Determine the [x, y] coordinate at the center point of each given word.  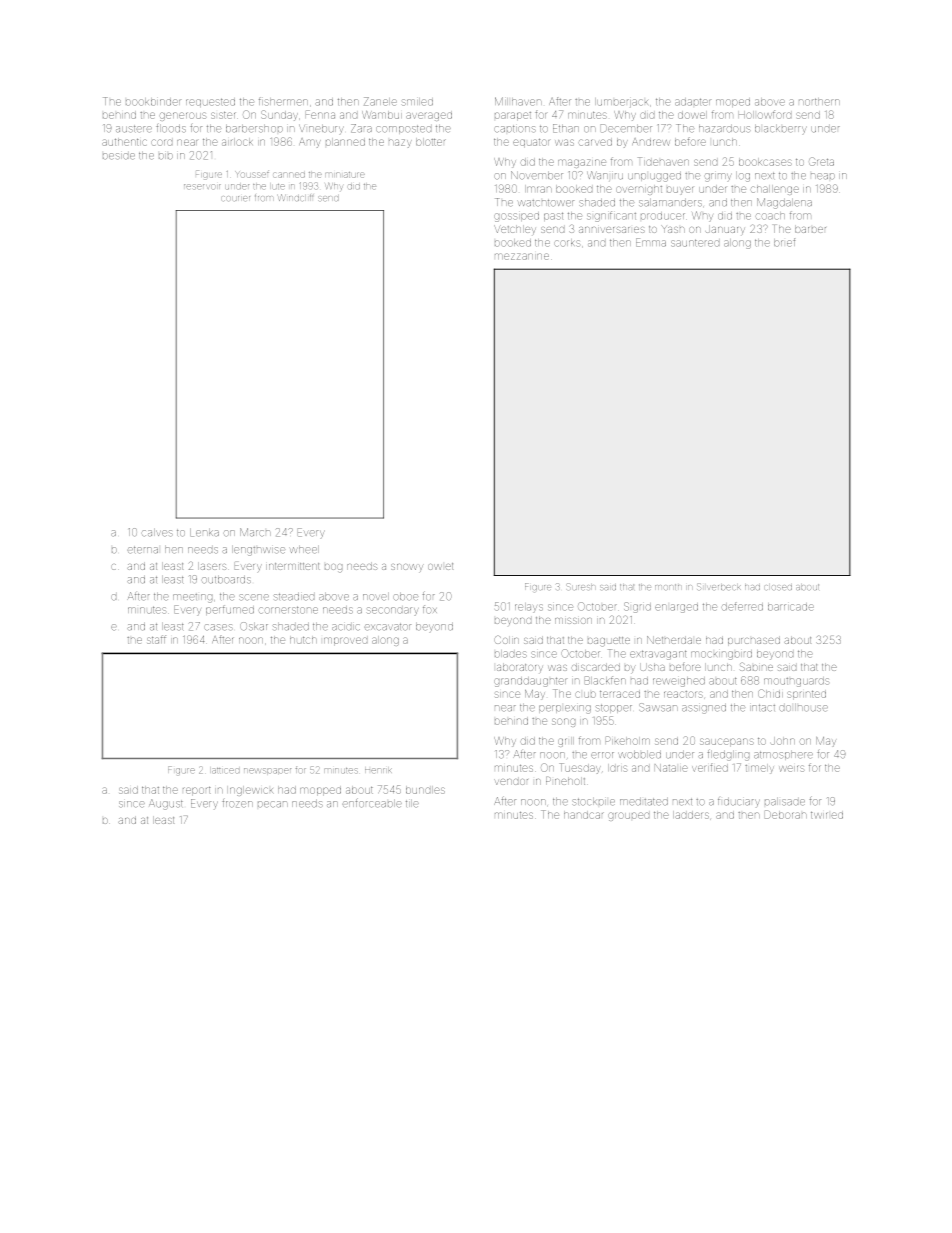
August [166, 804]
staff [156, 639]
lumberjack [621, 102]
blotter [431, 142]
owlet [440, 566]
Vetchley [515, 229]
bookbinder [153, 102]
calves [157, 533]
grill [566, 742]
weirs [791, 768]
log [743, 177]
